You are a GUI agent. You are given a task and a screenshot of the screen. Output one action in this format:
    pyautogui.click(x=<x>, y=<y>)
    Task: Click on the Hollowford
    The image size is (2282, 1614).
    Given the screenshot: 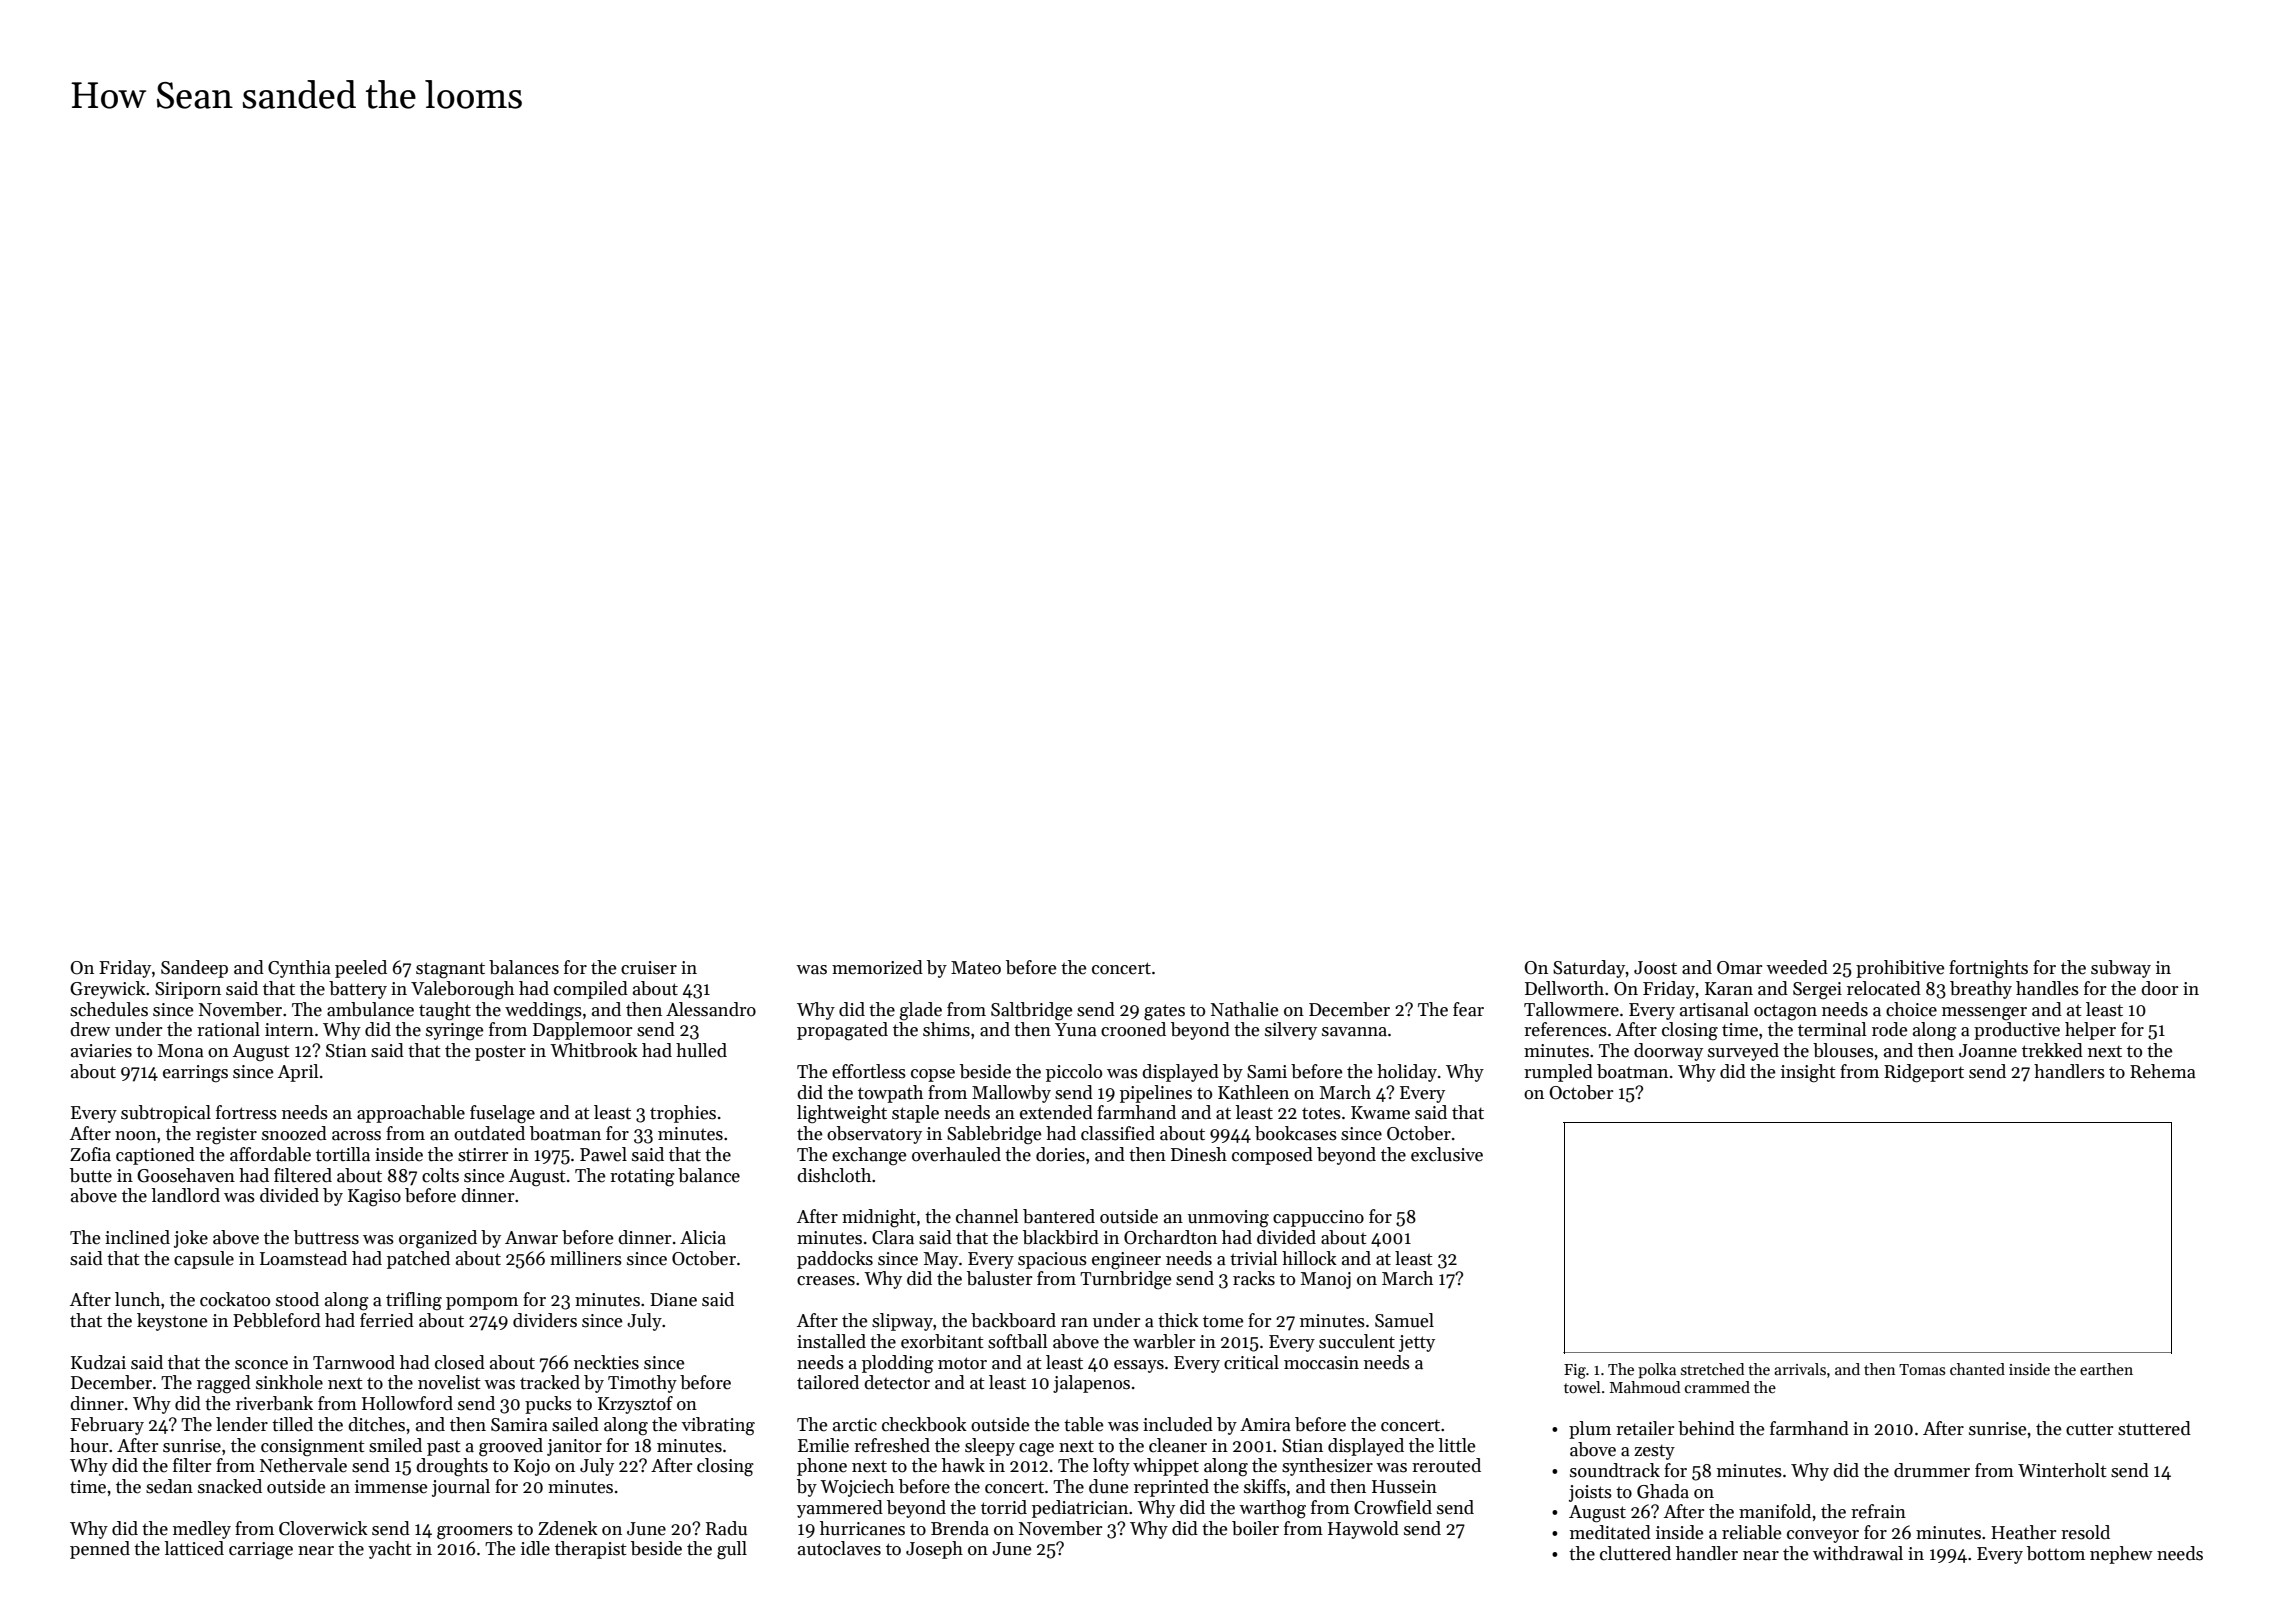 What is the action you would take?
    pyautogui.click(x=407, y=1403)
